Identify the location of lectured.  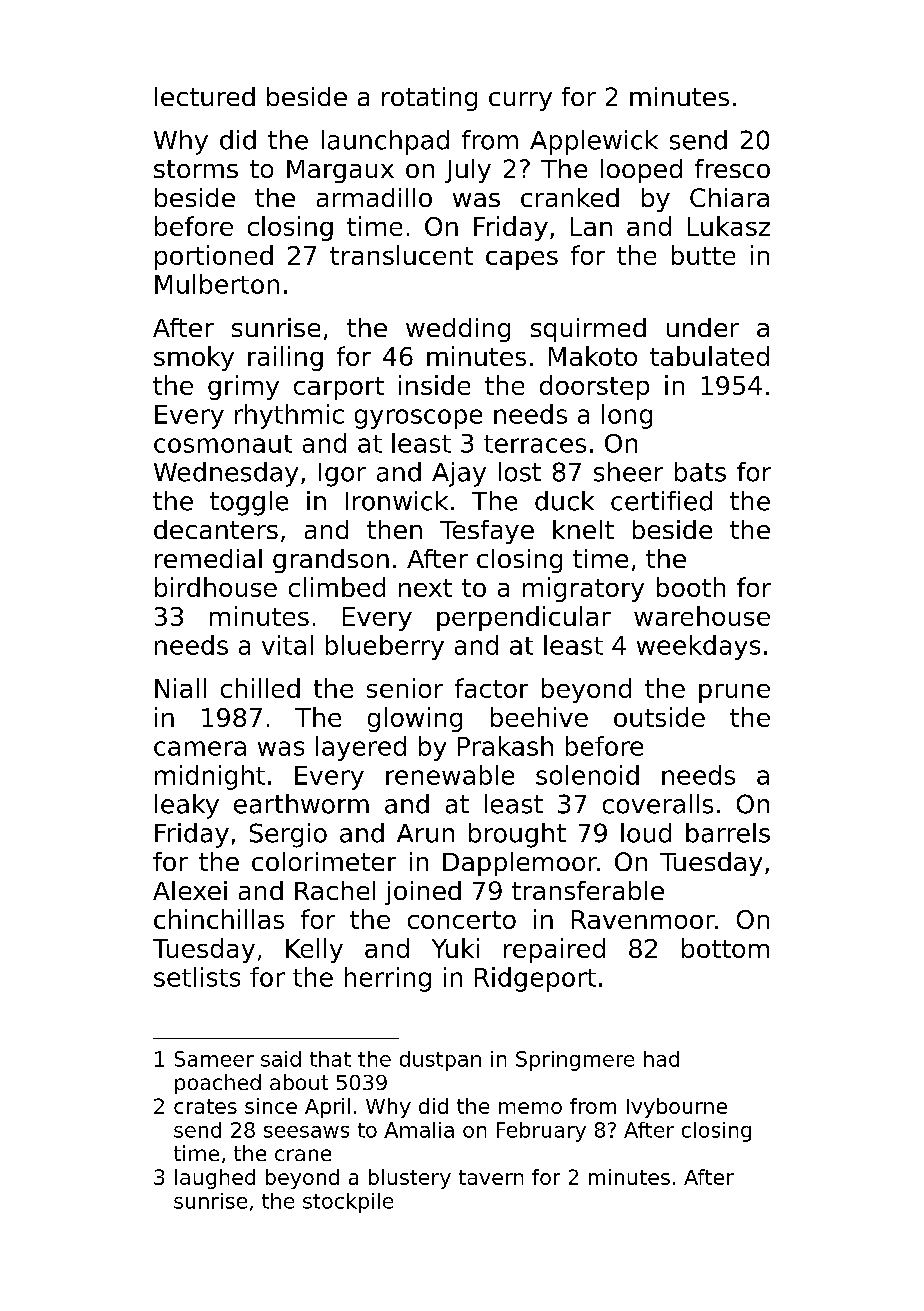
(205, 96).
